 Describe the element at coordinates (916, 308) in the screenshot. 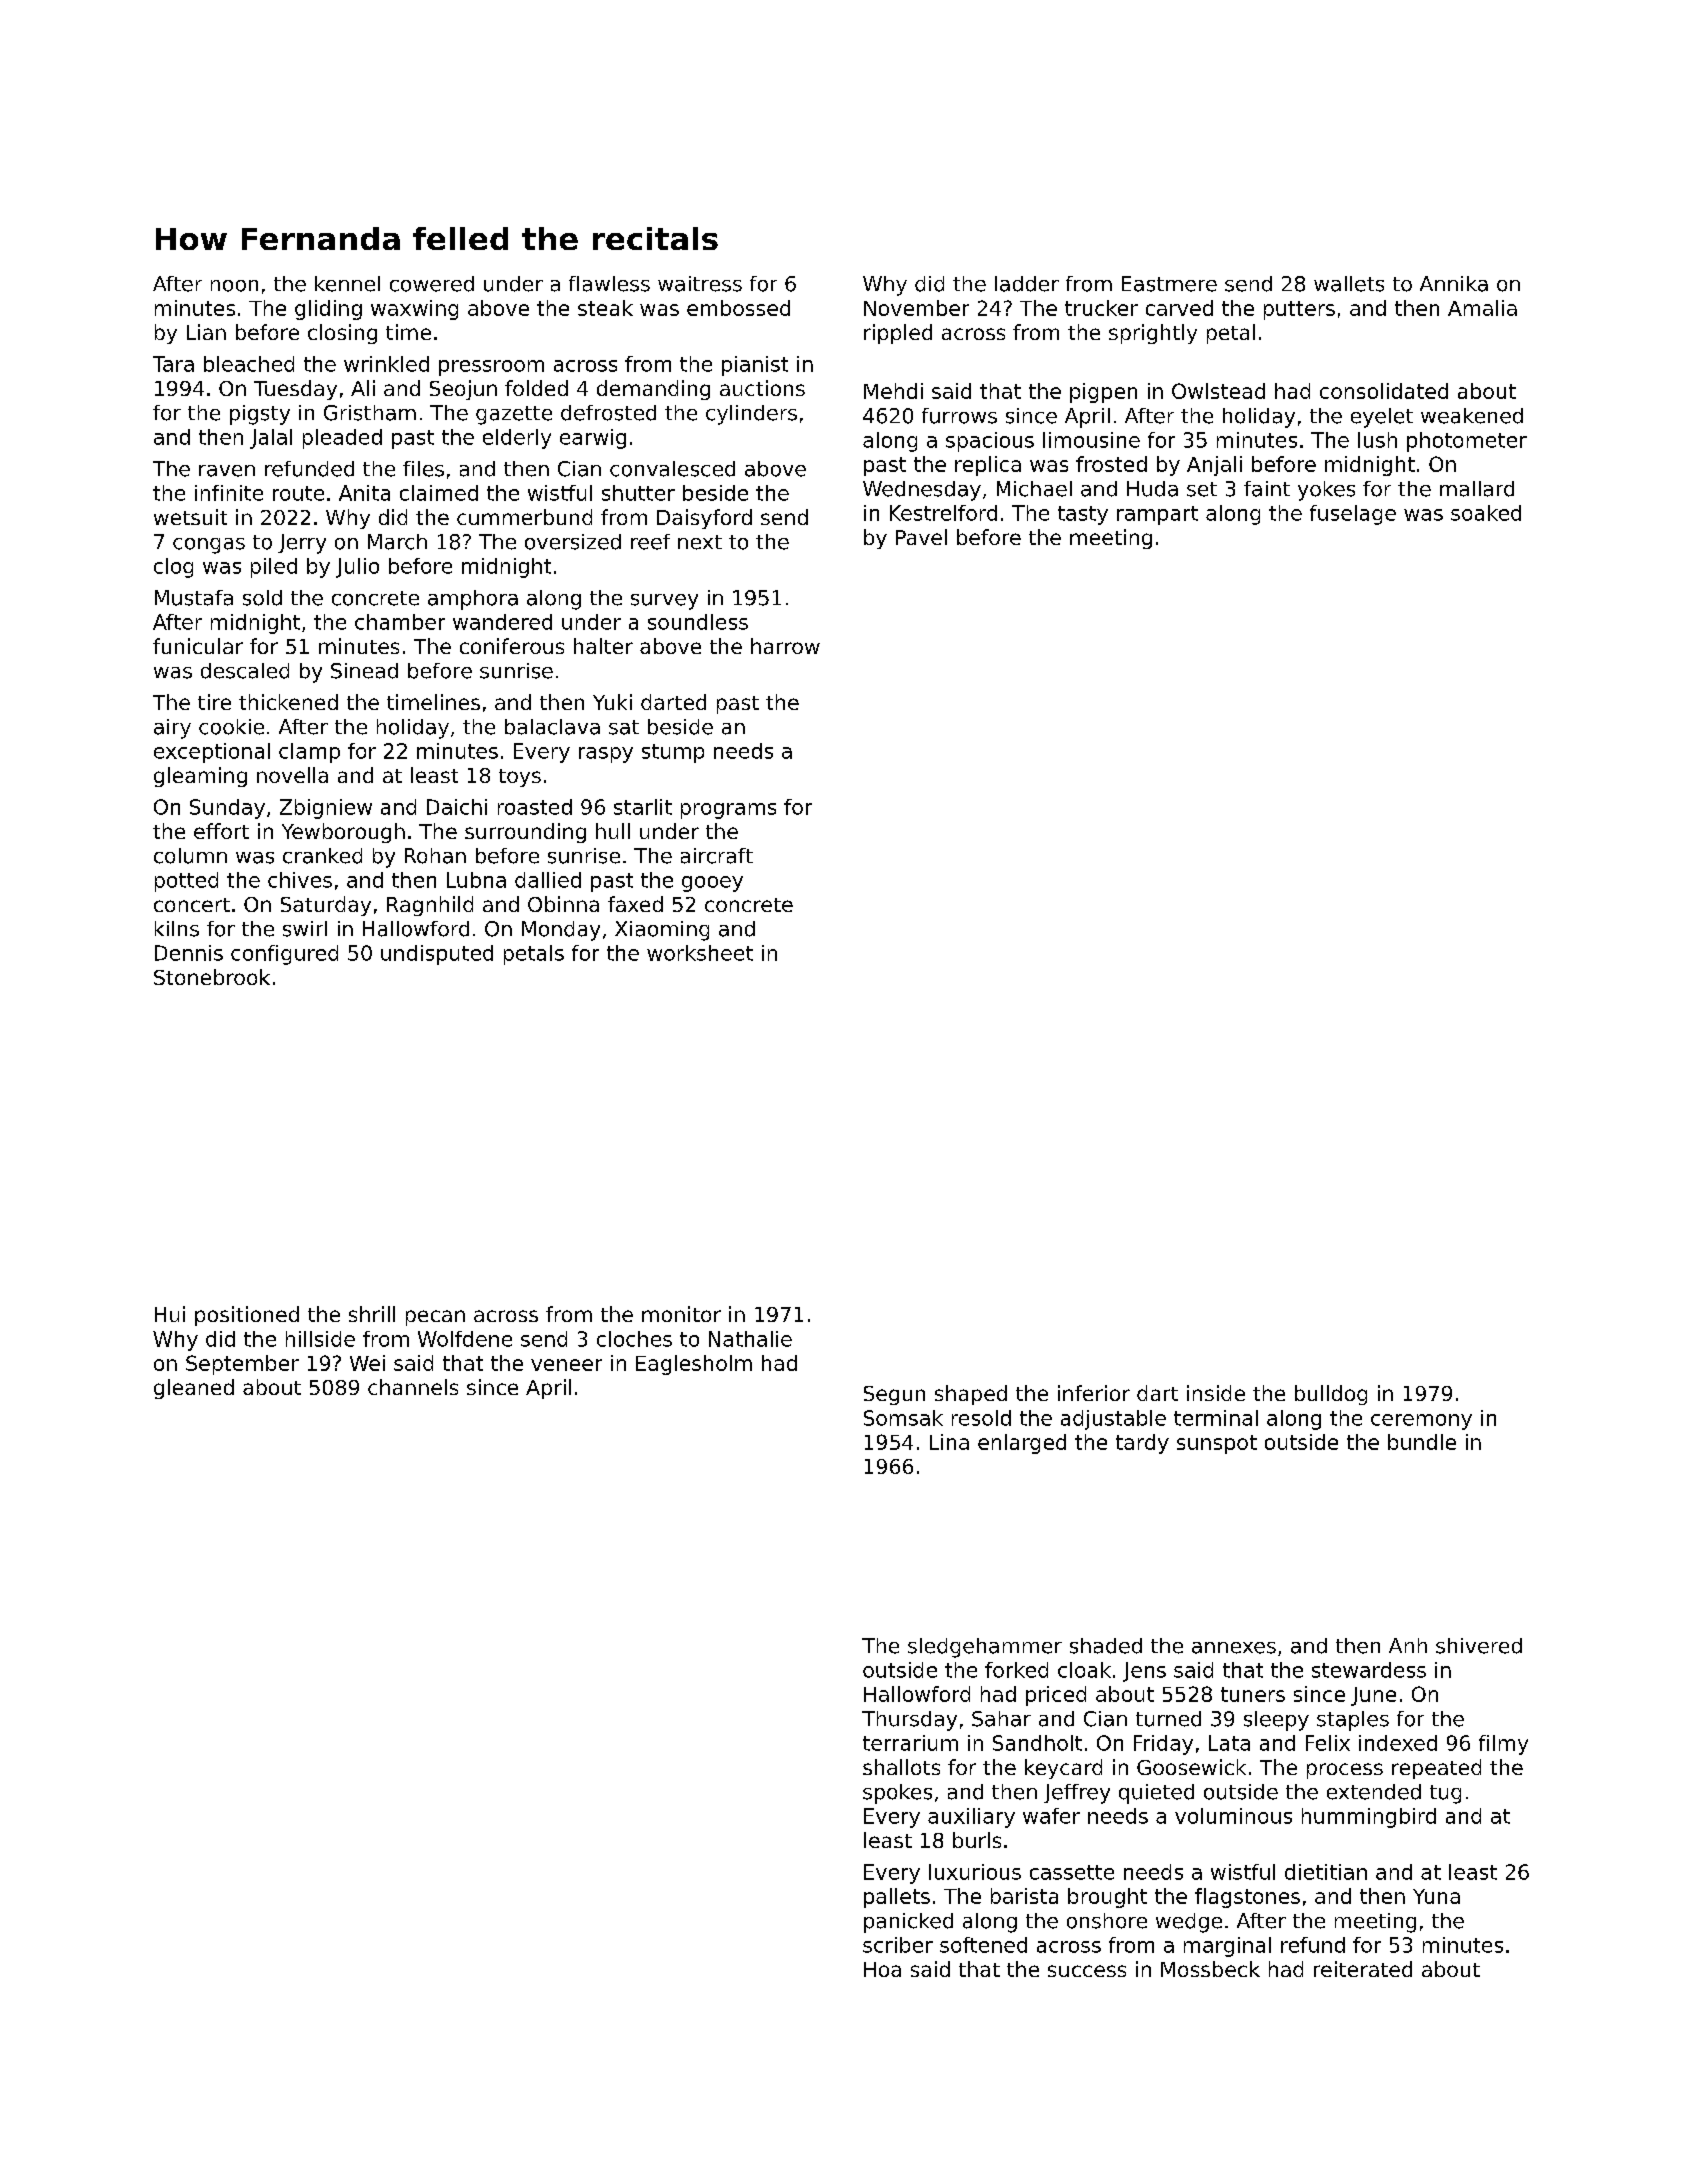

I see `November` at that location.
